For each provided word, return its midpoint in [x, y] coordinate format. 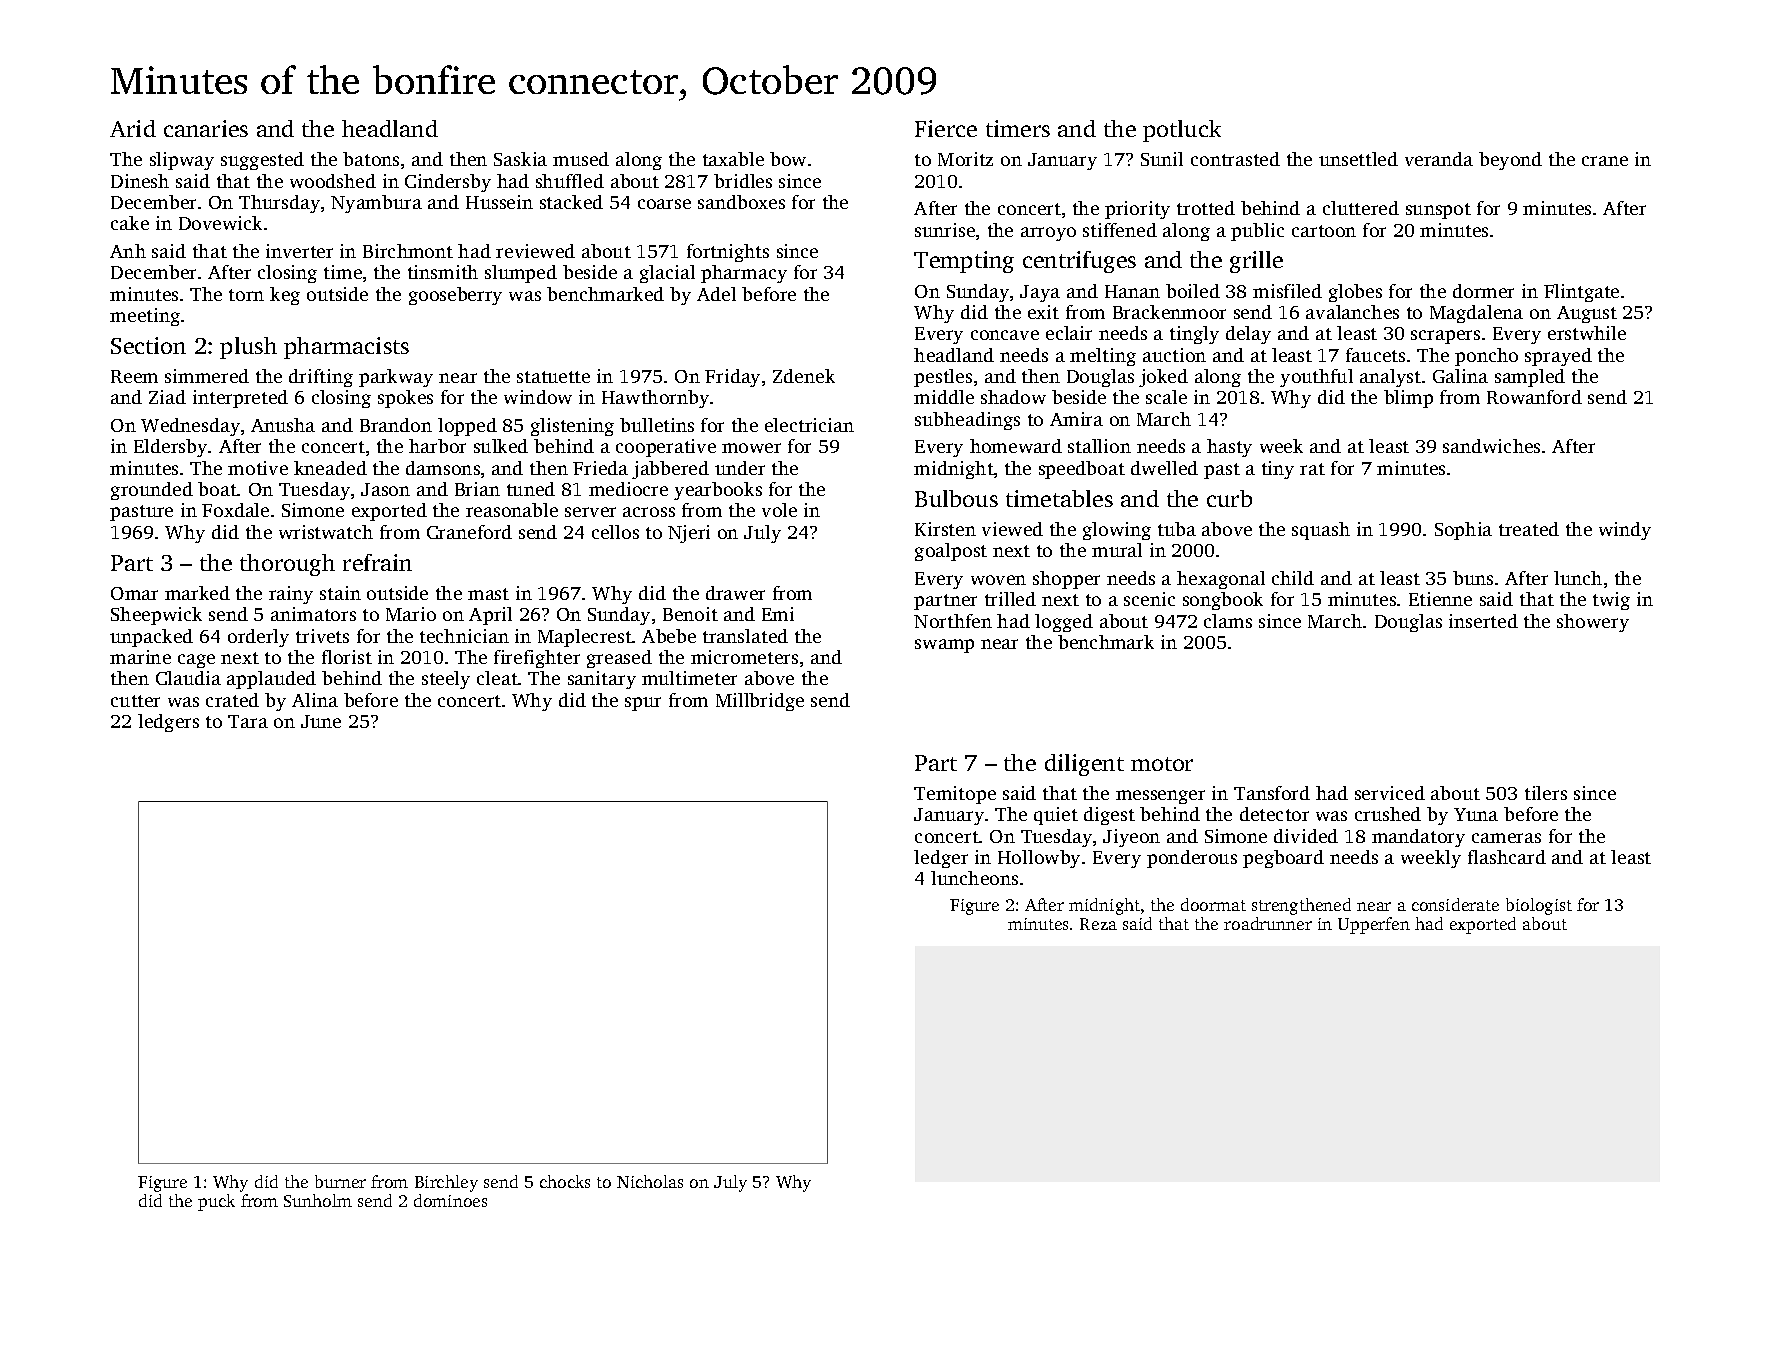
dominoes [450, 1200]
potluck [1182, 131]
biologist [1539, 906]
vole [779, 510]
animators [313, 614]
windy [1625, 531]
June [321, 721]
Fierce [946, 128]
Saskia [520, 159]
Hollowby [1039, 859]
